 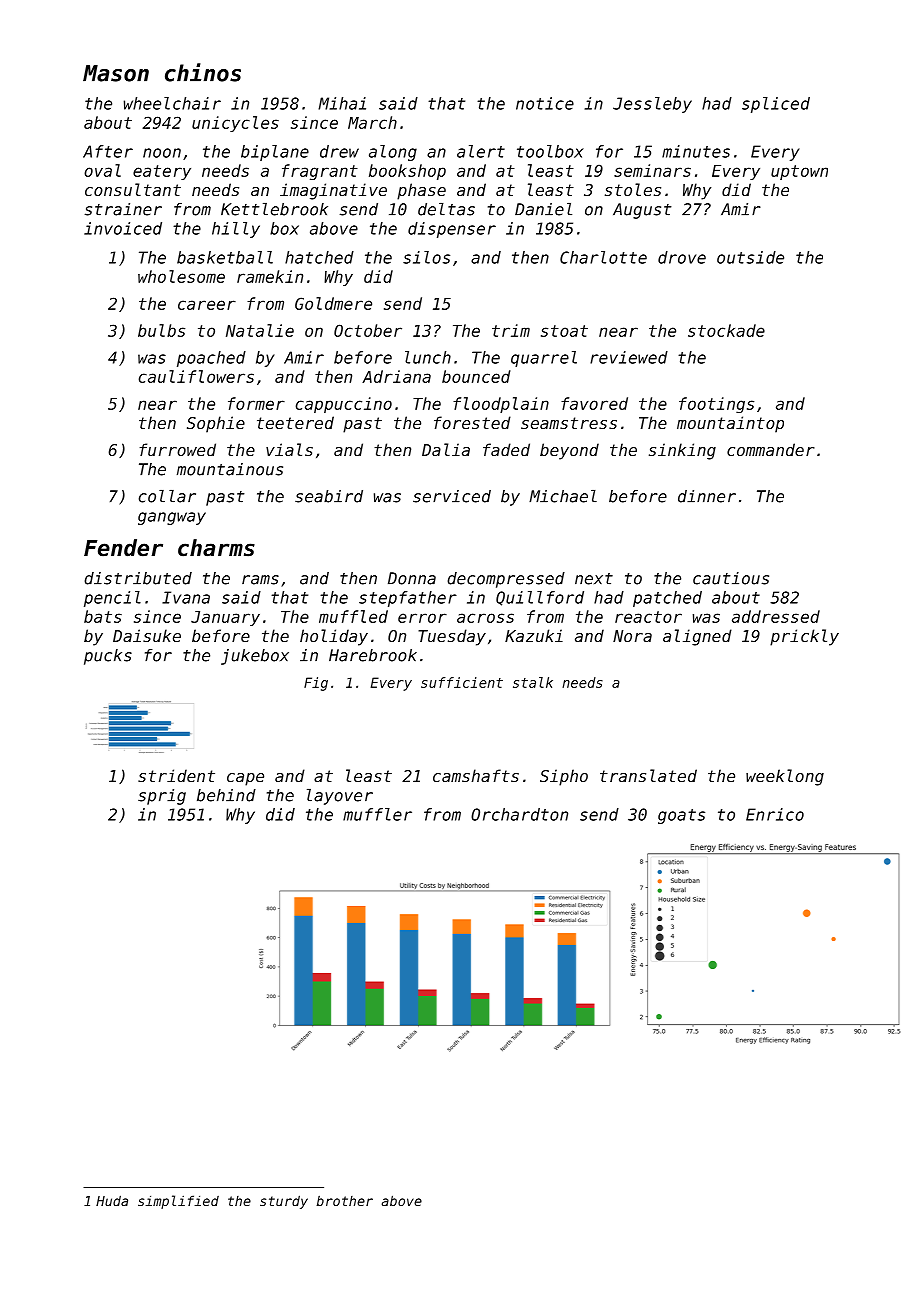 What do you see at coordinates (731, 578) in the page?
I see `cautious` at bounding box center [731, 578].
